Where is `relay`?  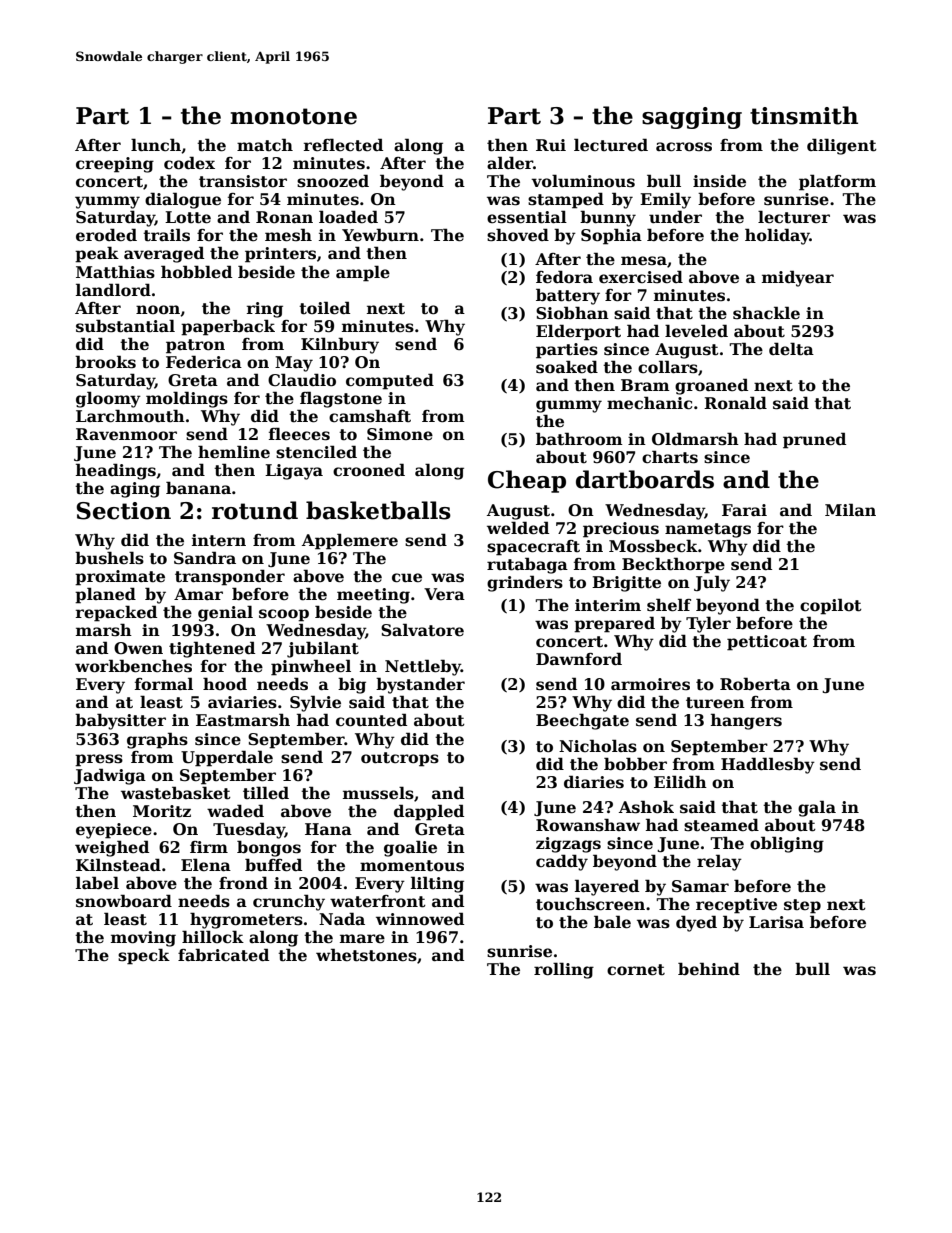 relay is located at coordinates (719, 862).
